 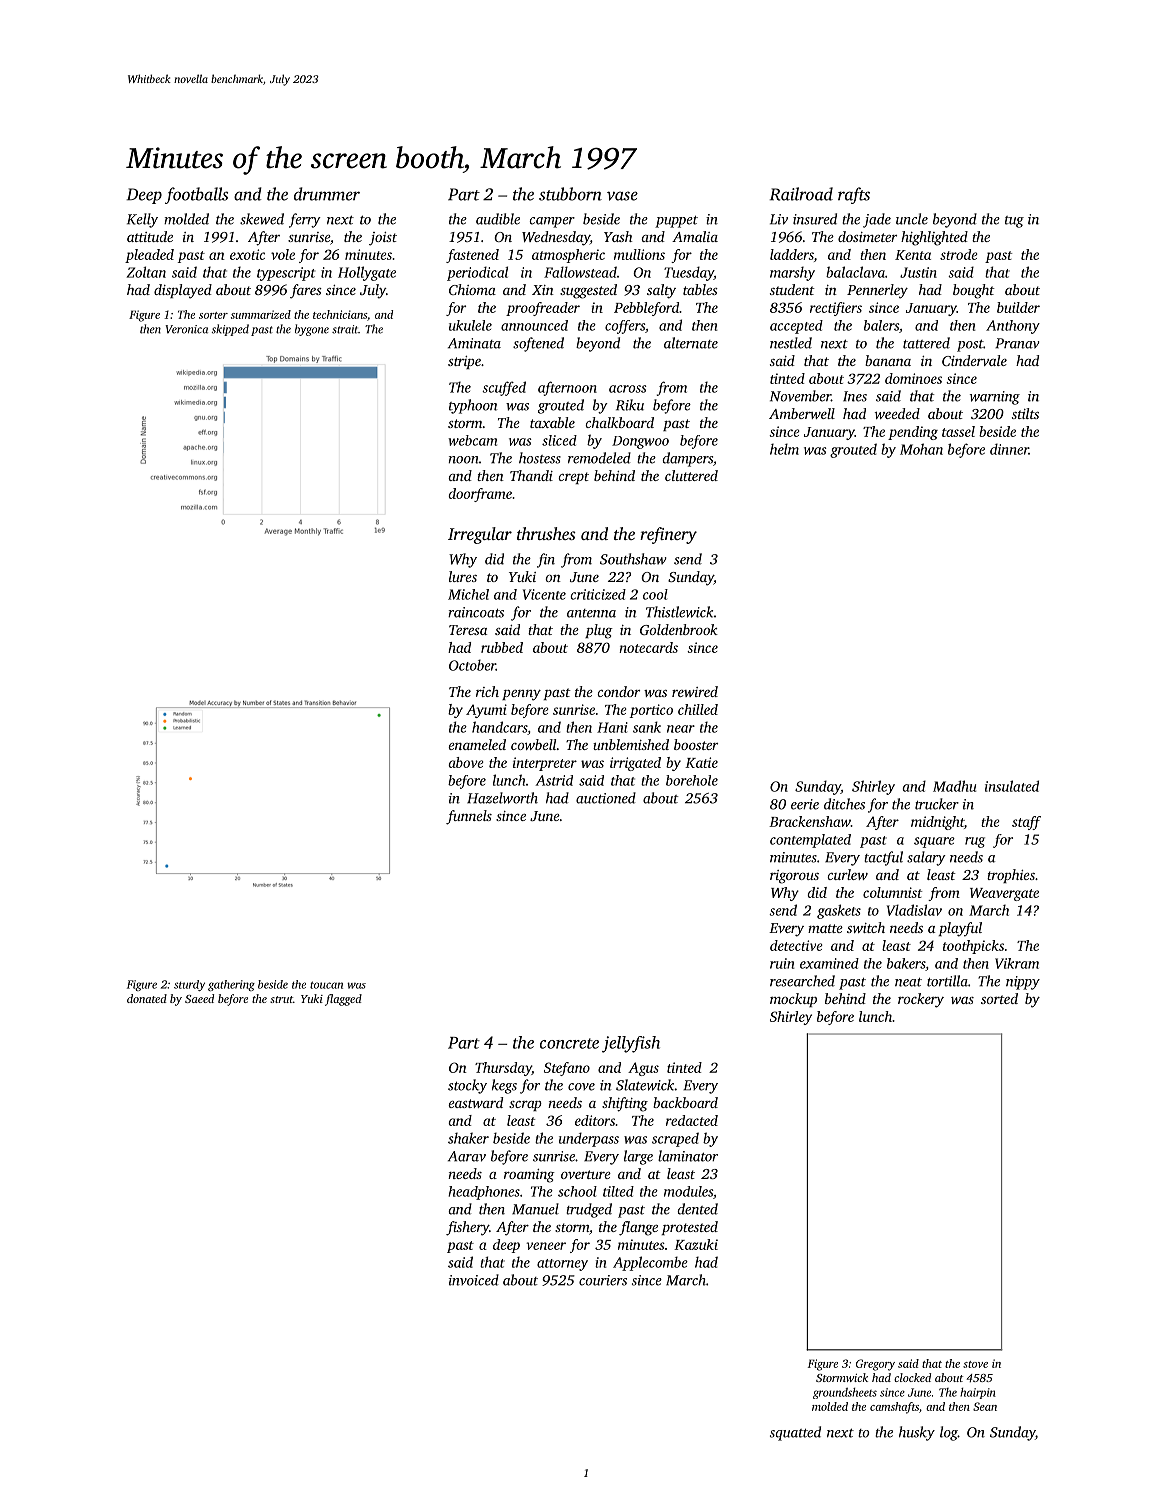 What do you see at coordinates (199, 998) in the image?
I see `Saeed` at bounding box center [199, 998].
